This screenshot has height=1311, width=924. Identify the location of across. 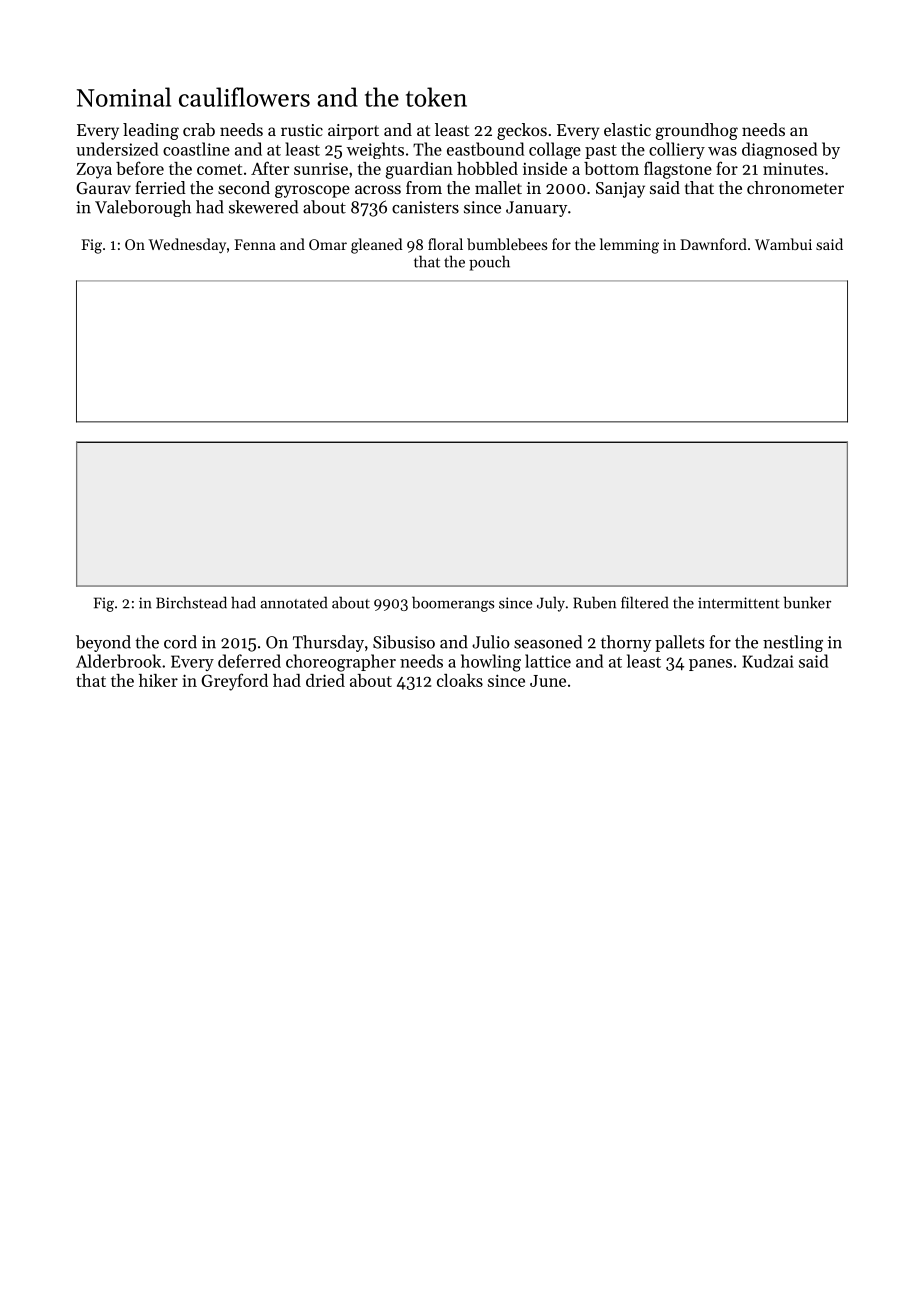
(378, 189).
